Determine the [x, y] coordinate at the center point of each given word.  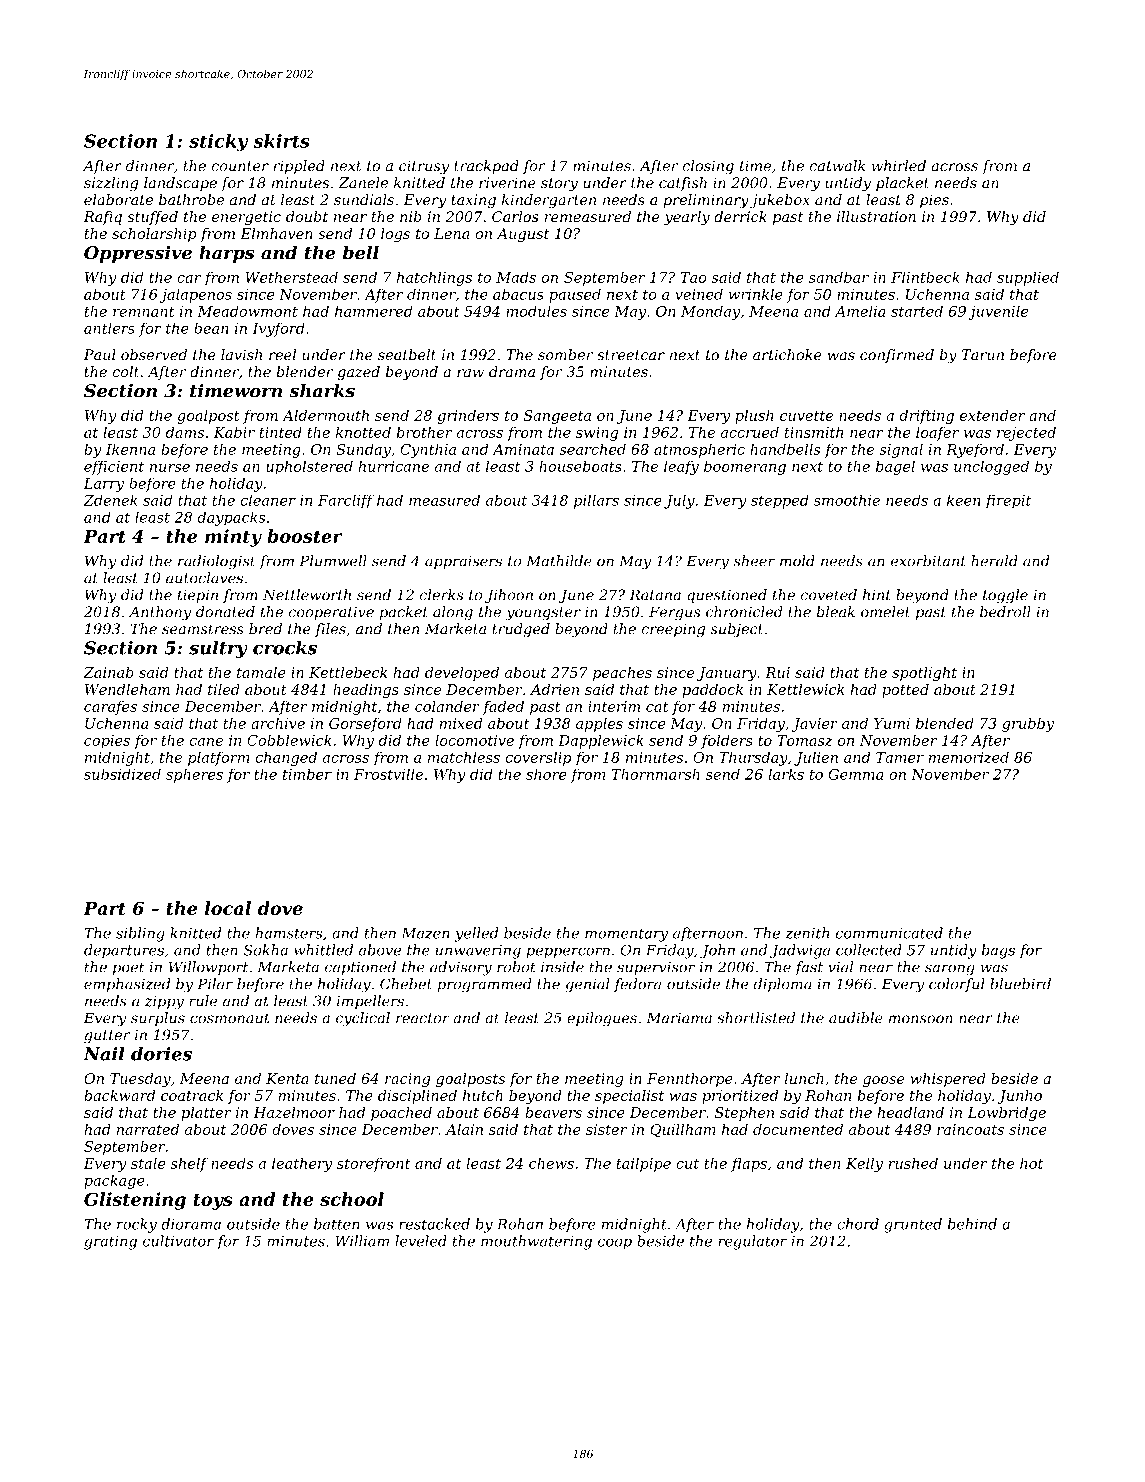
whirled [899, 166]
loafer [937, 433]
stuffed [152, 218]
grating [110, 1243]
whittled [323, 950]
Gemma [856, 774]
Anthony [160, 613]
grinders [468, 416]
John [717, 951]
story [559, 185]
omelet [885, 612]
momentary [626, 935]
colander [447, 706]
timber [307, 774]
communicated [889, 933]
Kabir [234, 432]
